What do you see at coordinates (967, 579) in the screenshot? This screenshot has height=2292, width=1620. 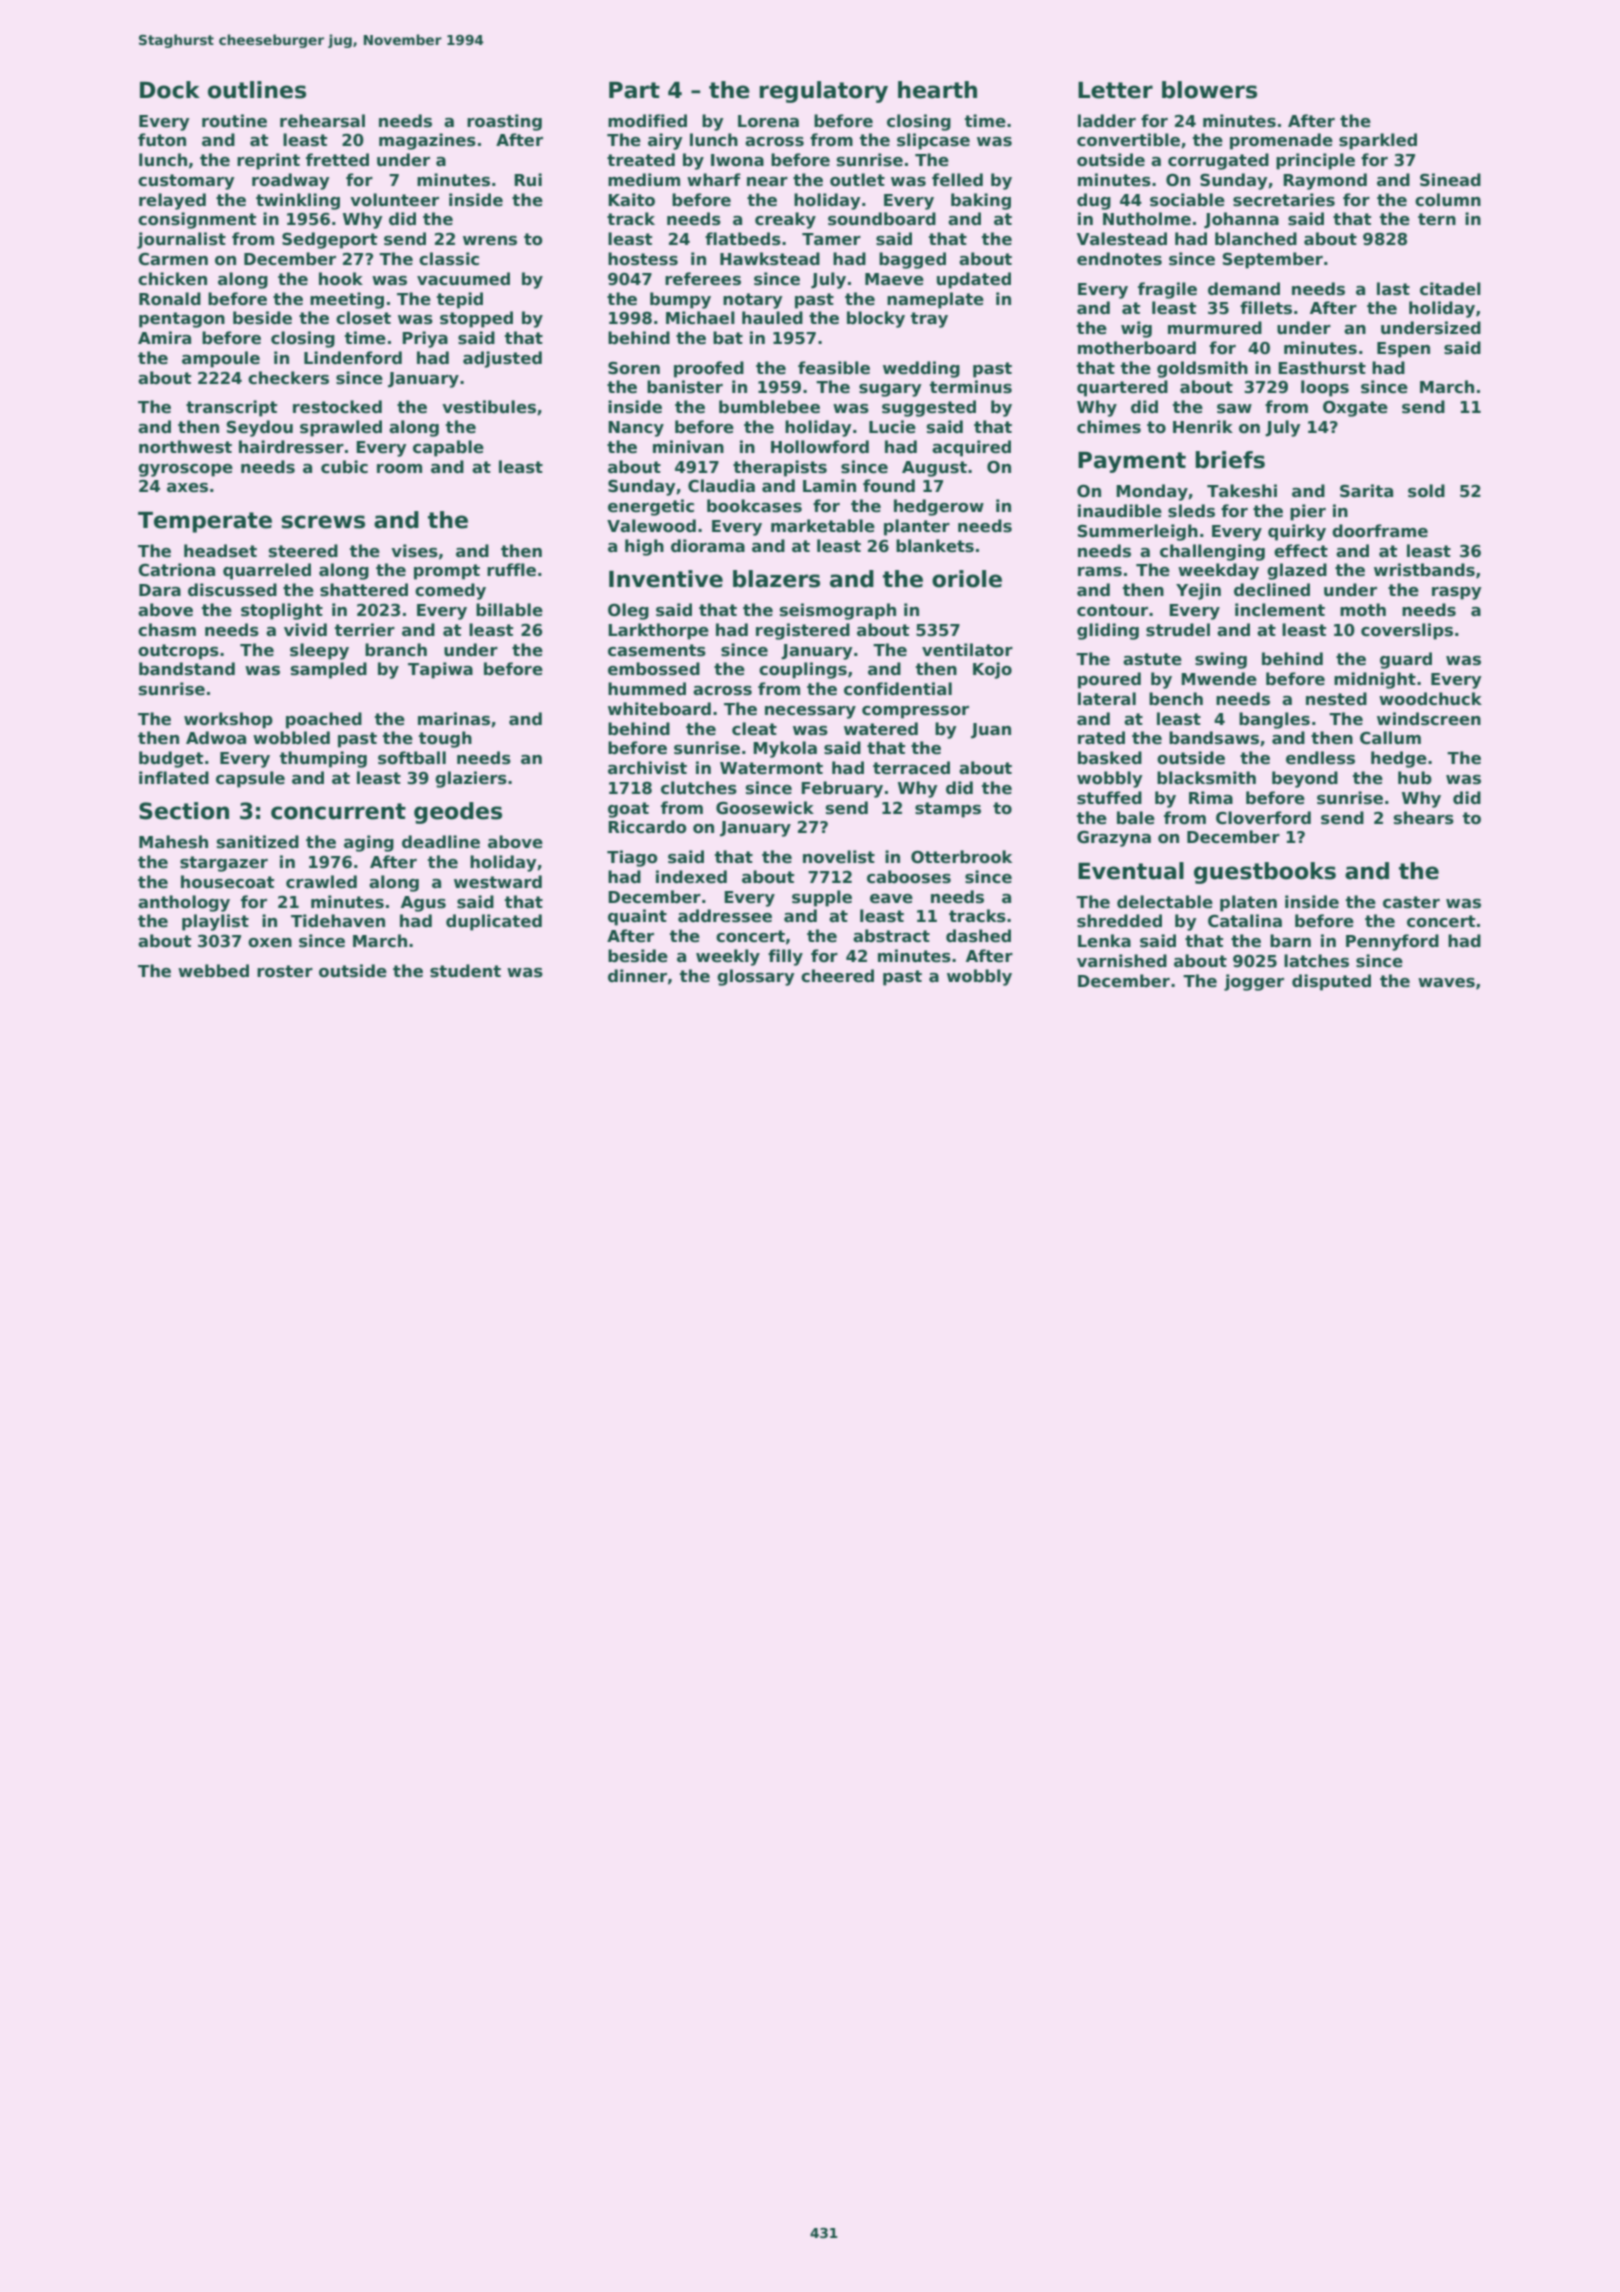 I see `oriole` at bounding box center [967, 579].
